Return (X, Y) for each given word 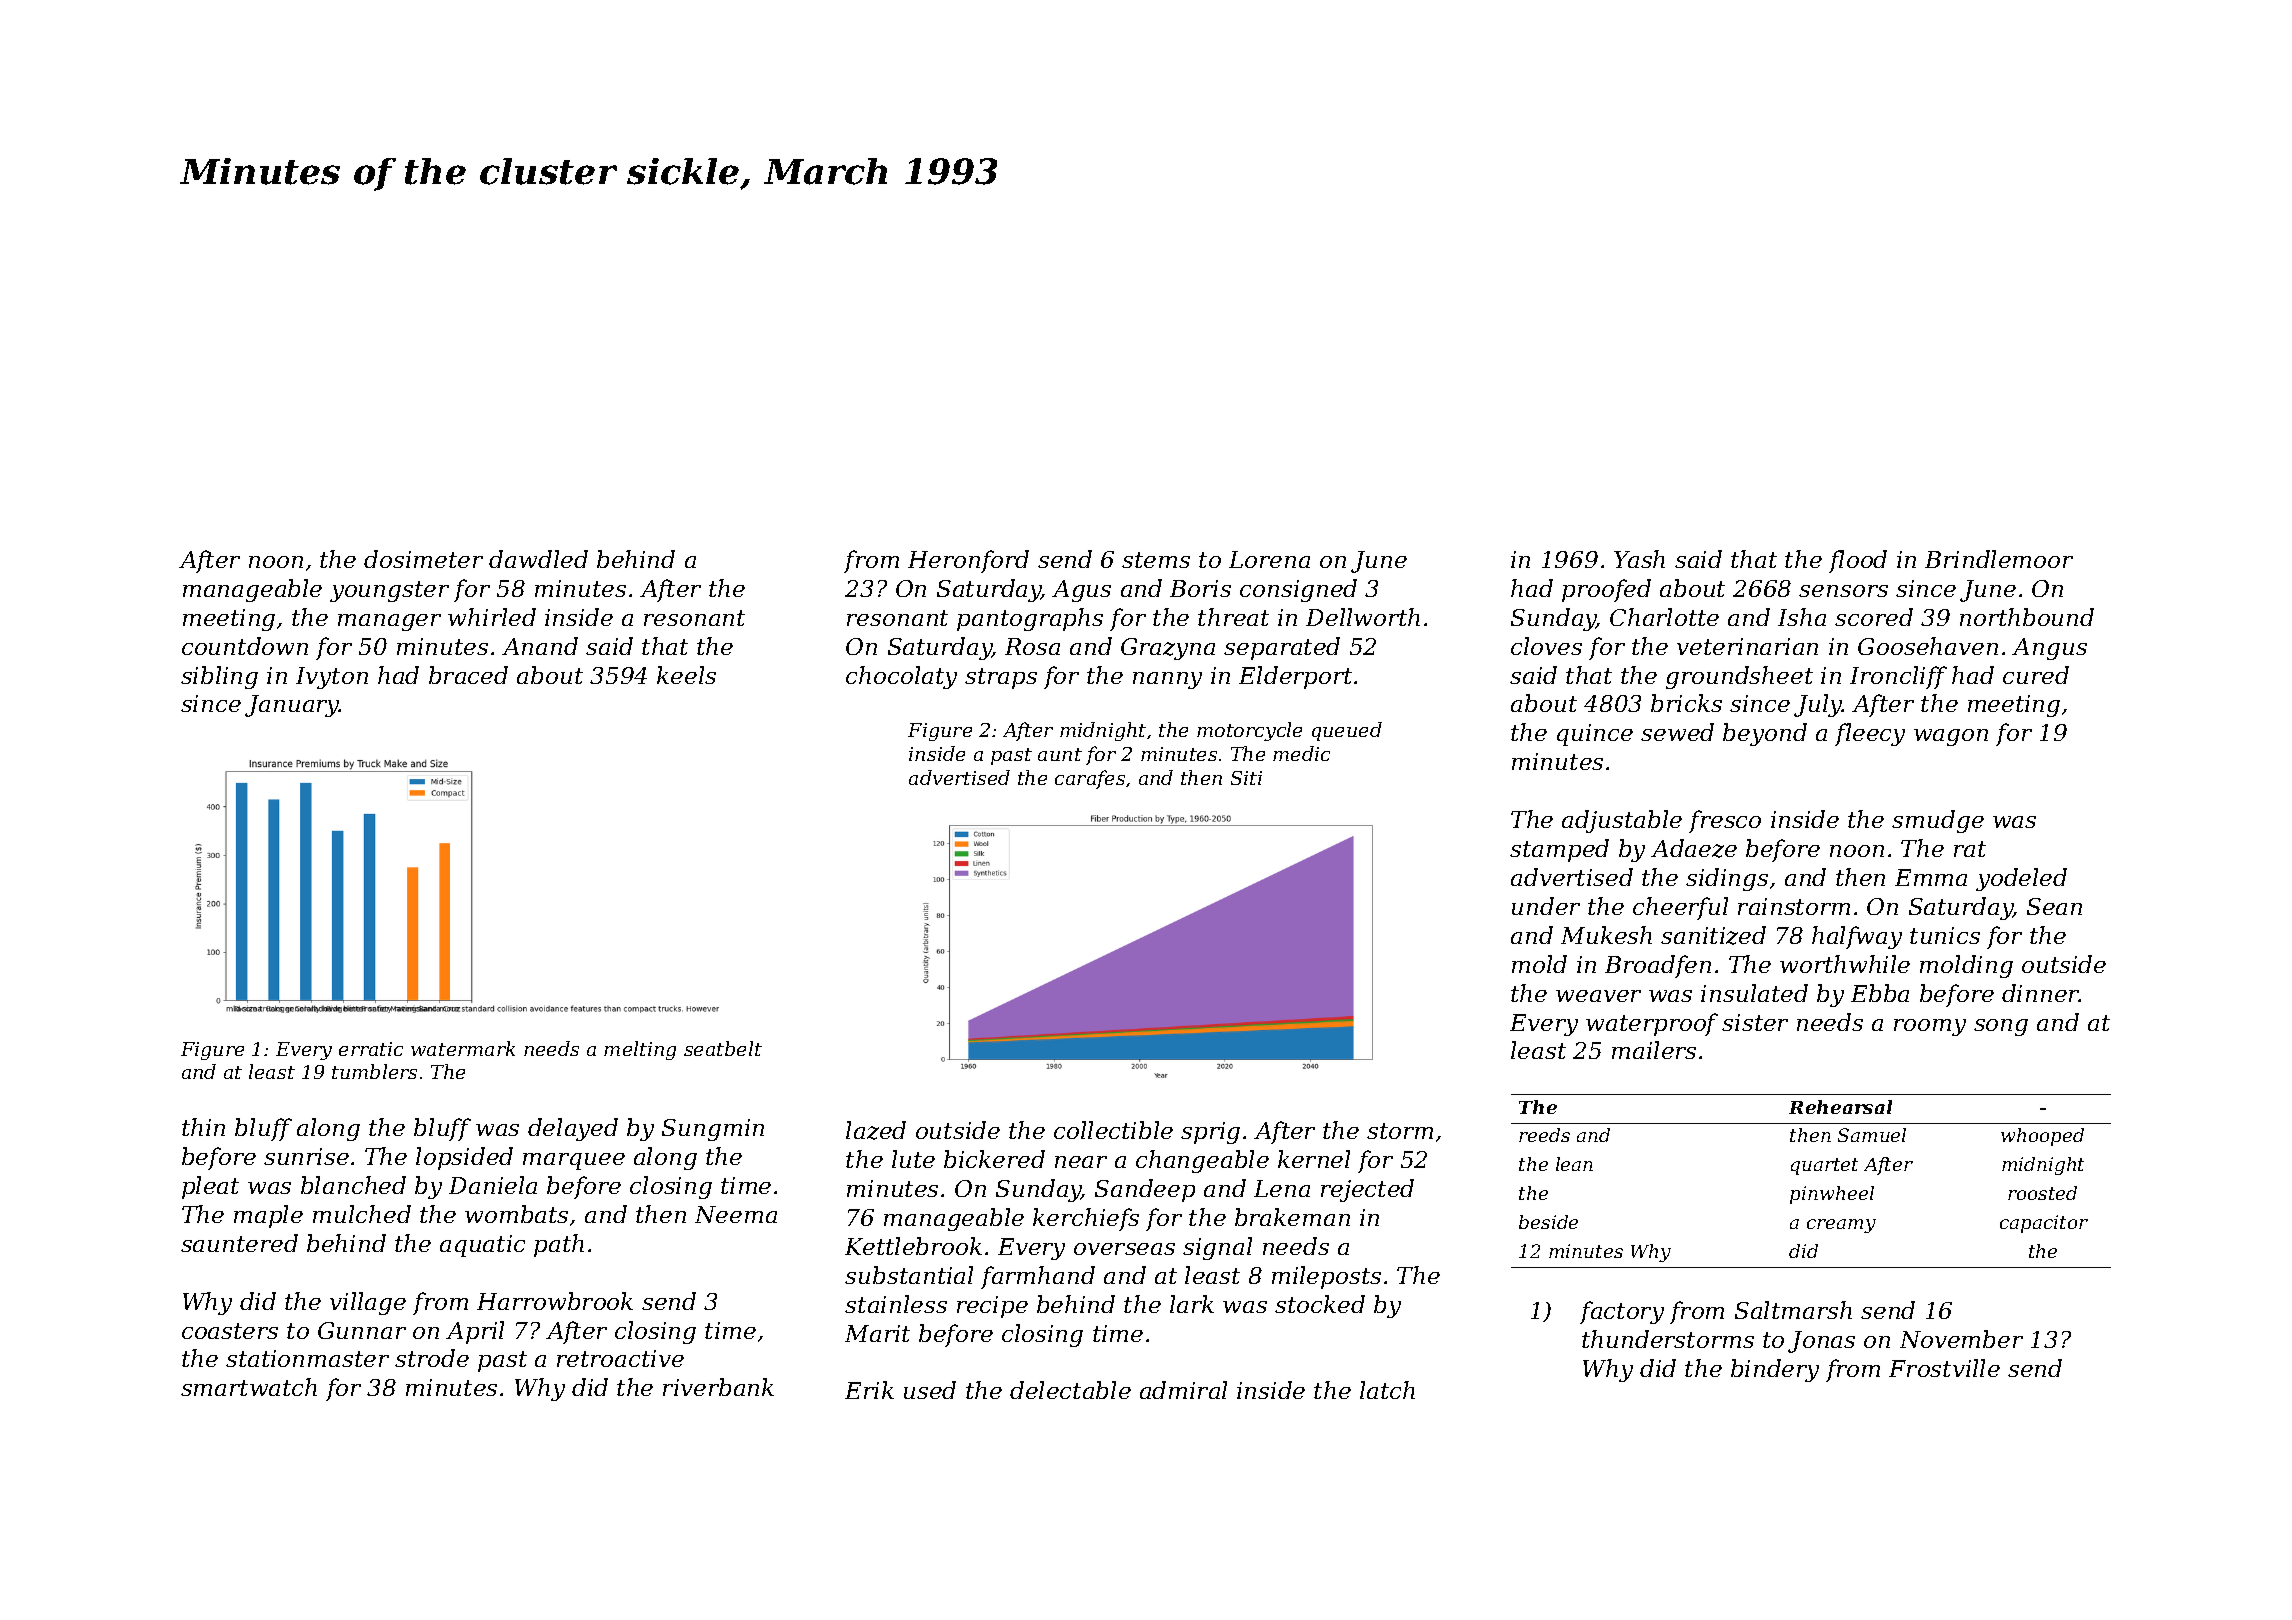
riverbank (718, 1387)
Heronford (968, 561)
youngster (389, 591)
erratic (371, 1049)
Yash (1639, 559)
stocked (1320, 1304)
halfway (1857, 937)
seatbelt (723, 1048)
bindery (1775, 1370)
